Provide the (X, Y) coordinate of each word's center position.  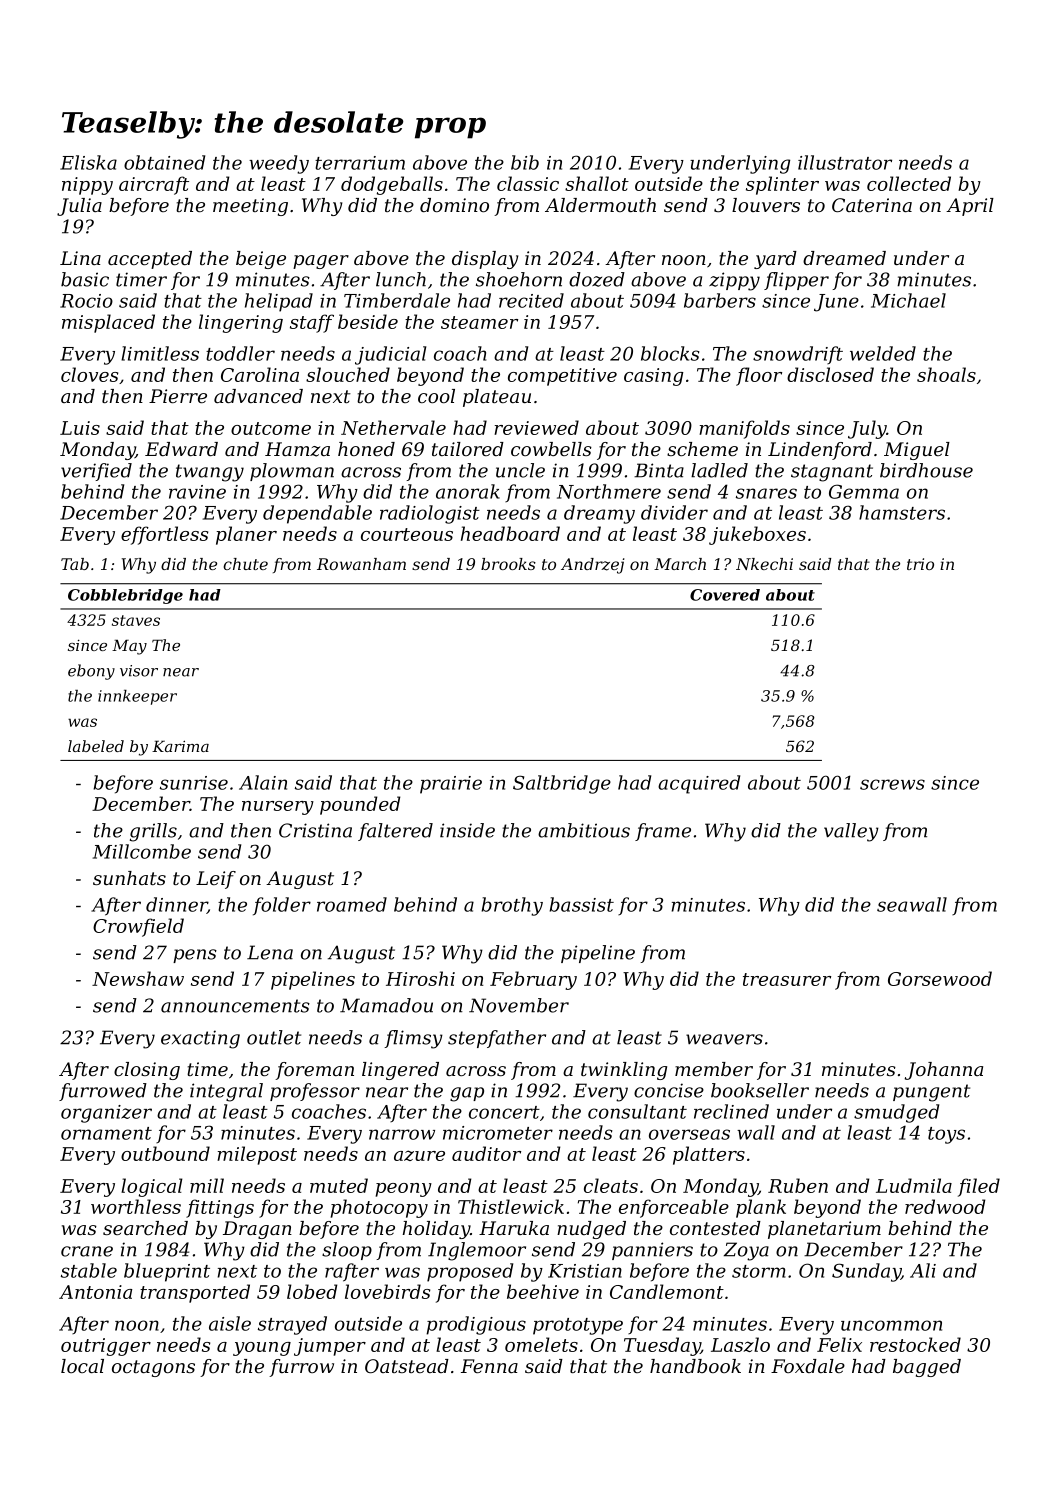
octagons (153, 1368)
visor (139, 671)
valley (851, 832)
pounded (360, 805)
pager (321, 262)
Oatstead (407, 1366)
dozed (597, 279)
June (836, 303)
